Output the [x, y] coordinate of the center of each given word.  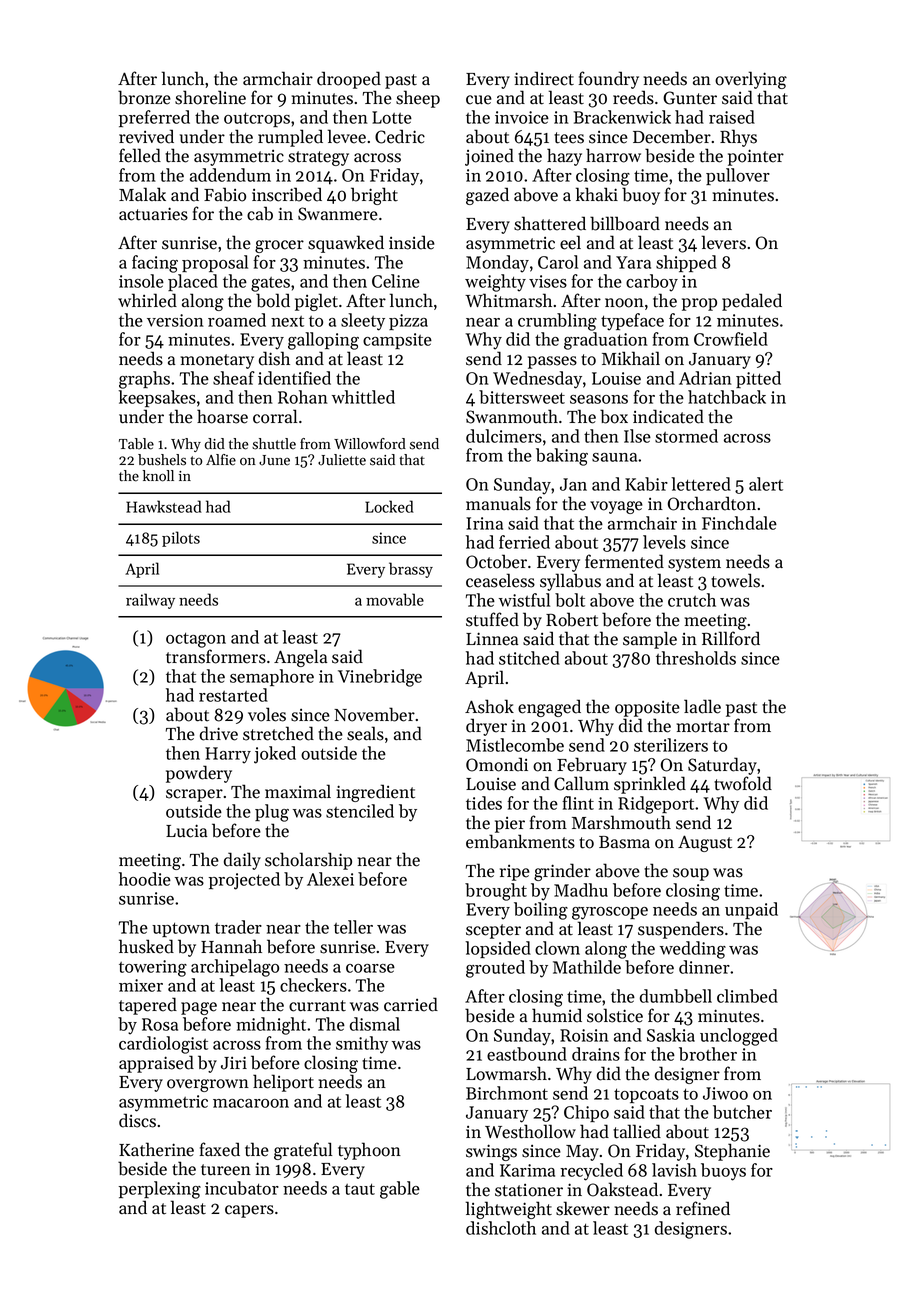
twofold [743, 783]
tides [484, 803]
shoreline [210, 97]
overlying [751, 80]
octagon [196, 640]
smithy [362, 1045]
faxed [220, 1149]
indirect [544, 78]
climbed [747, 996]
